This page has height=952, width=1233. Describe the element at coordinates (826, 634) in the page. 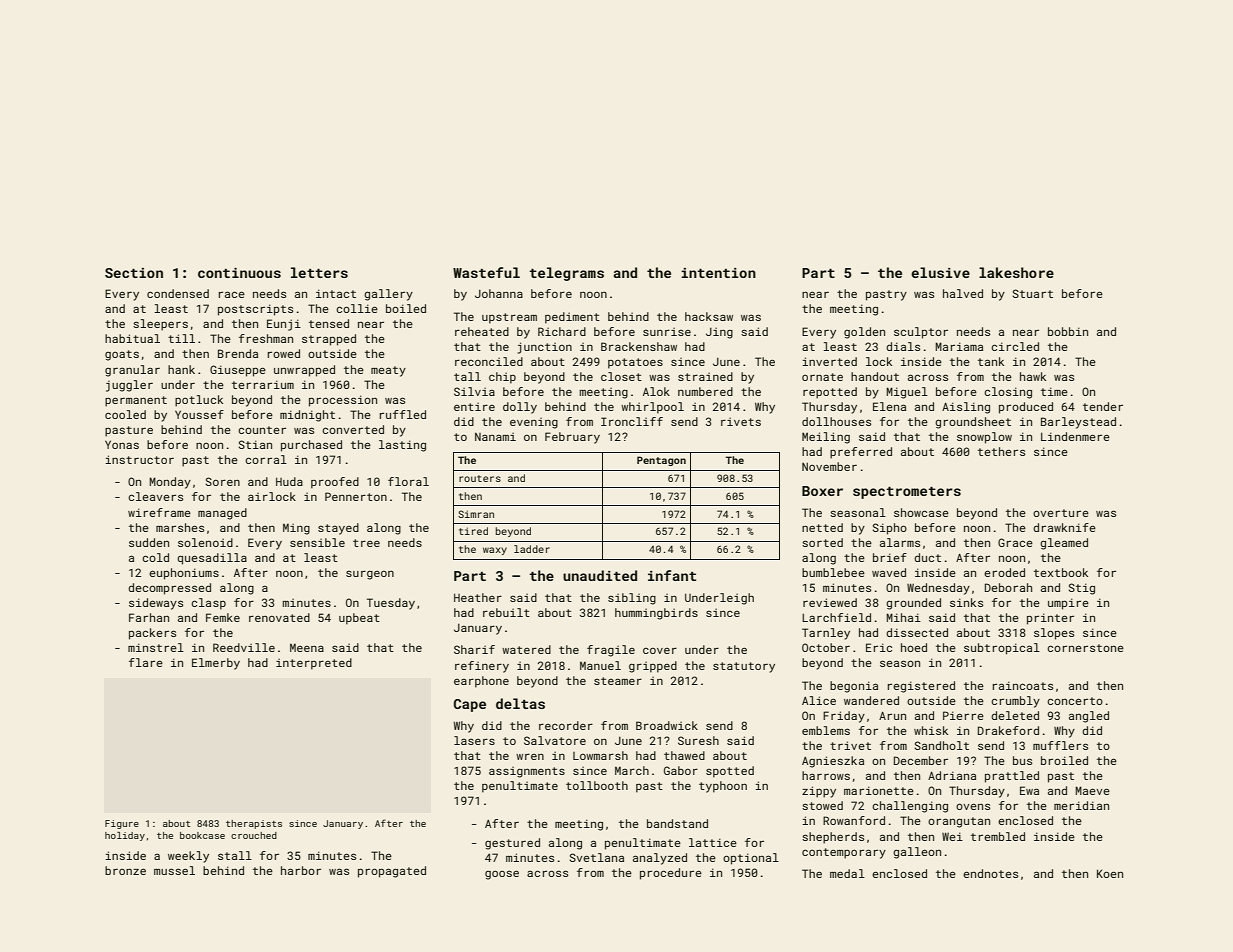

I see `Tarnley` at that location.
